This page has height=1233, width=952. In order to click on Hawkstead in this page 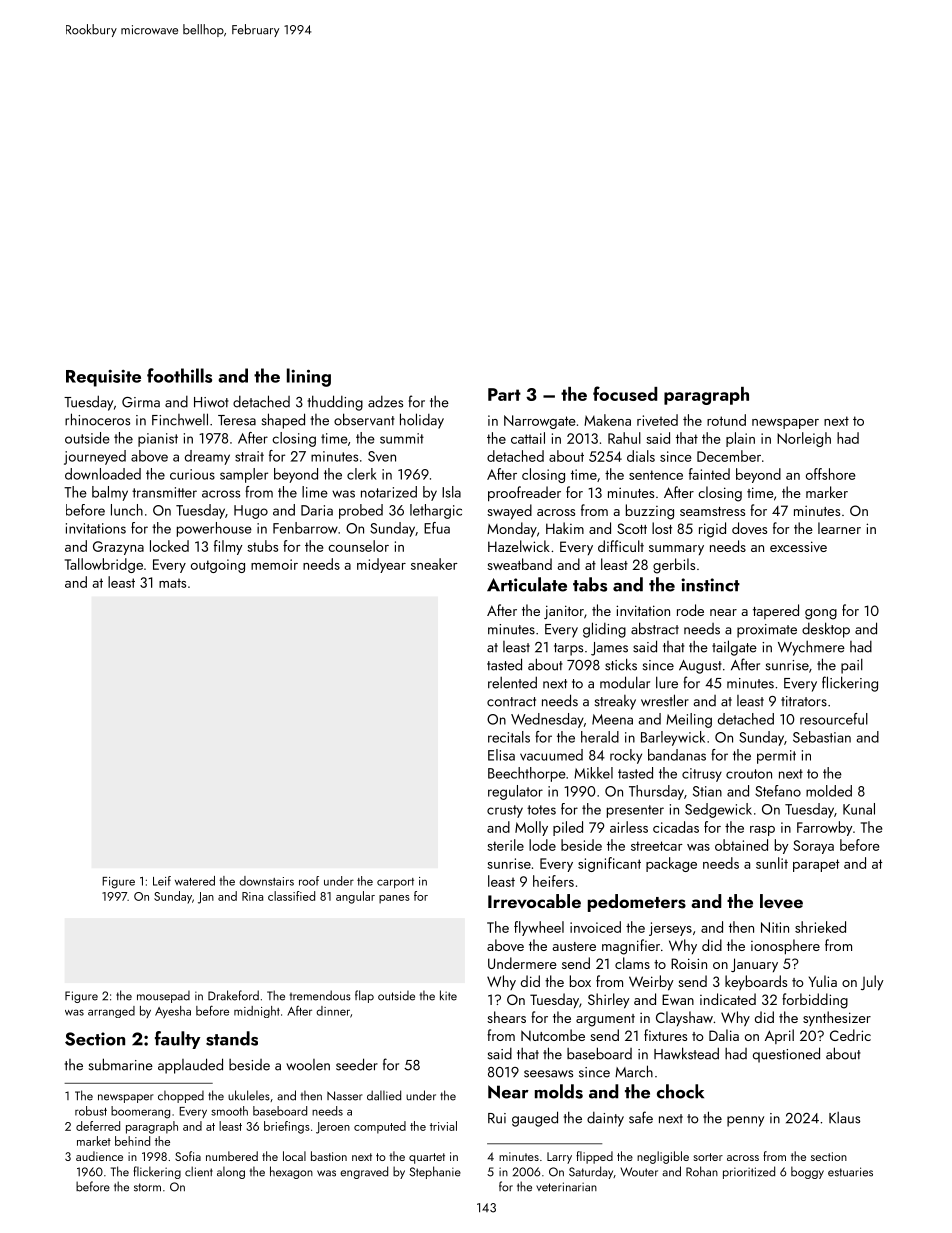, I will do `click(686, 1053)`.
